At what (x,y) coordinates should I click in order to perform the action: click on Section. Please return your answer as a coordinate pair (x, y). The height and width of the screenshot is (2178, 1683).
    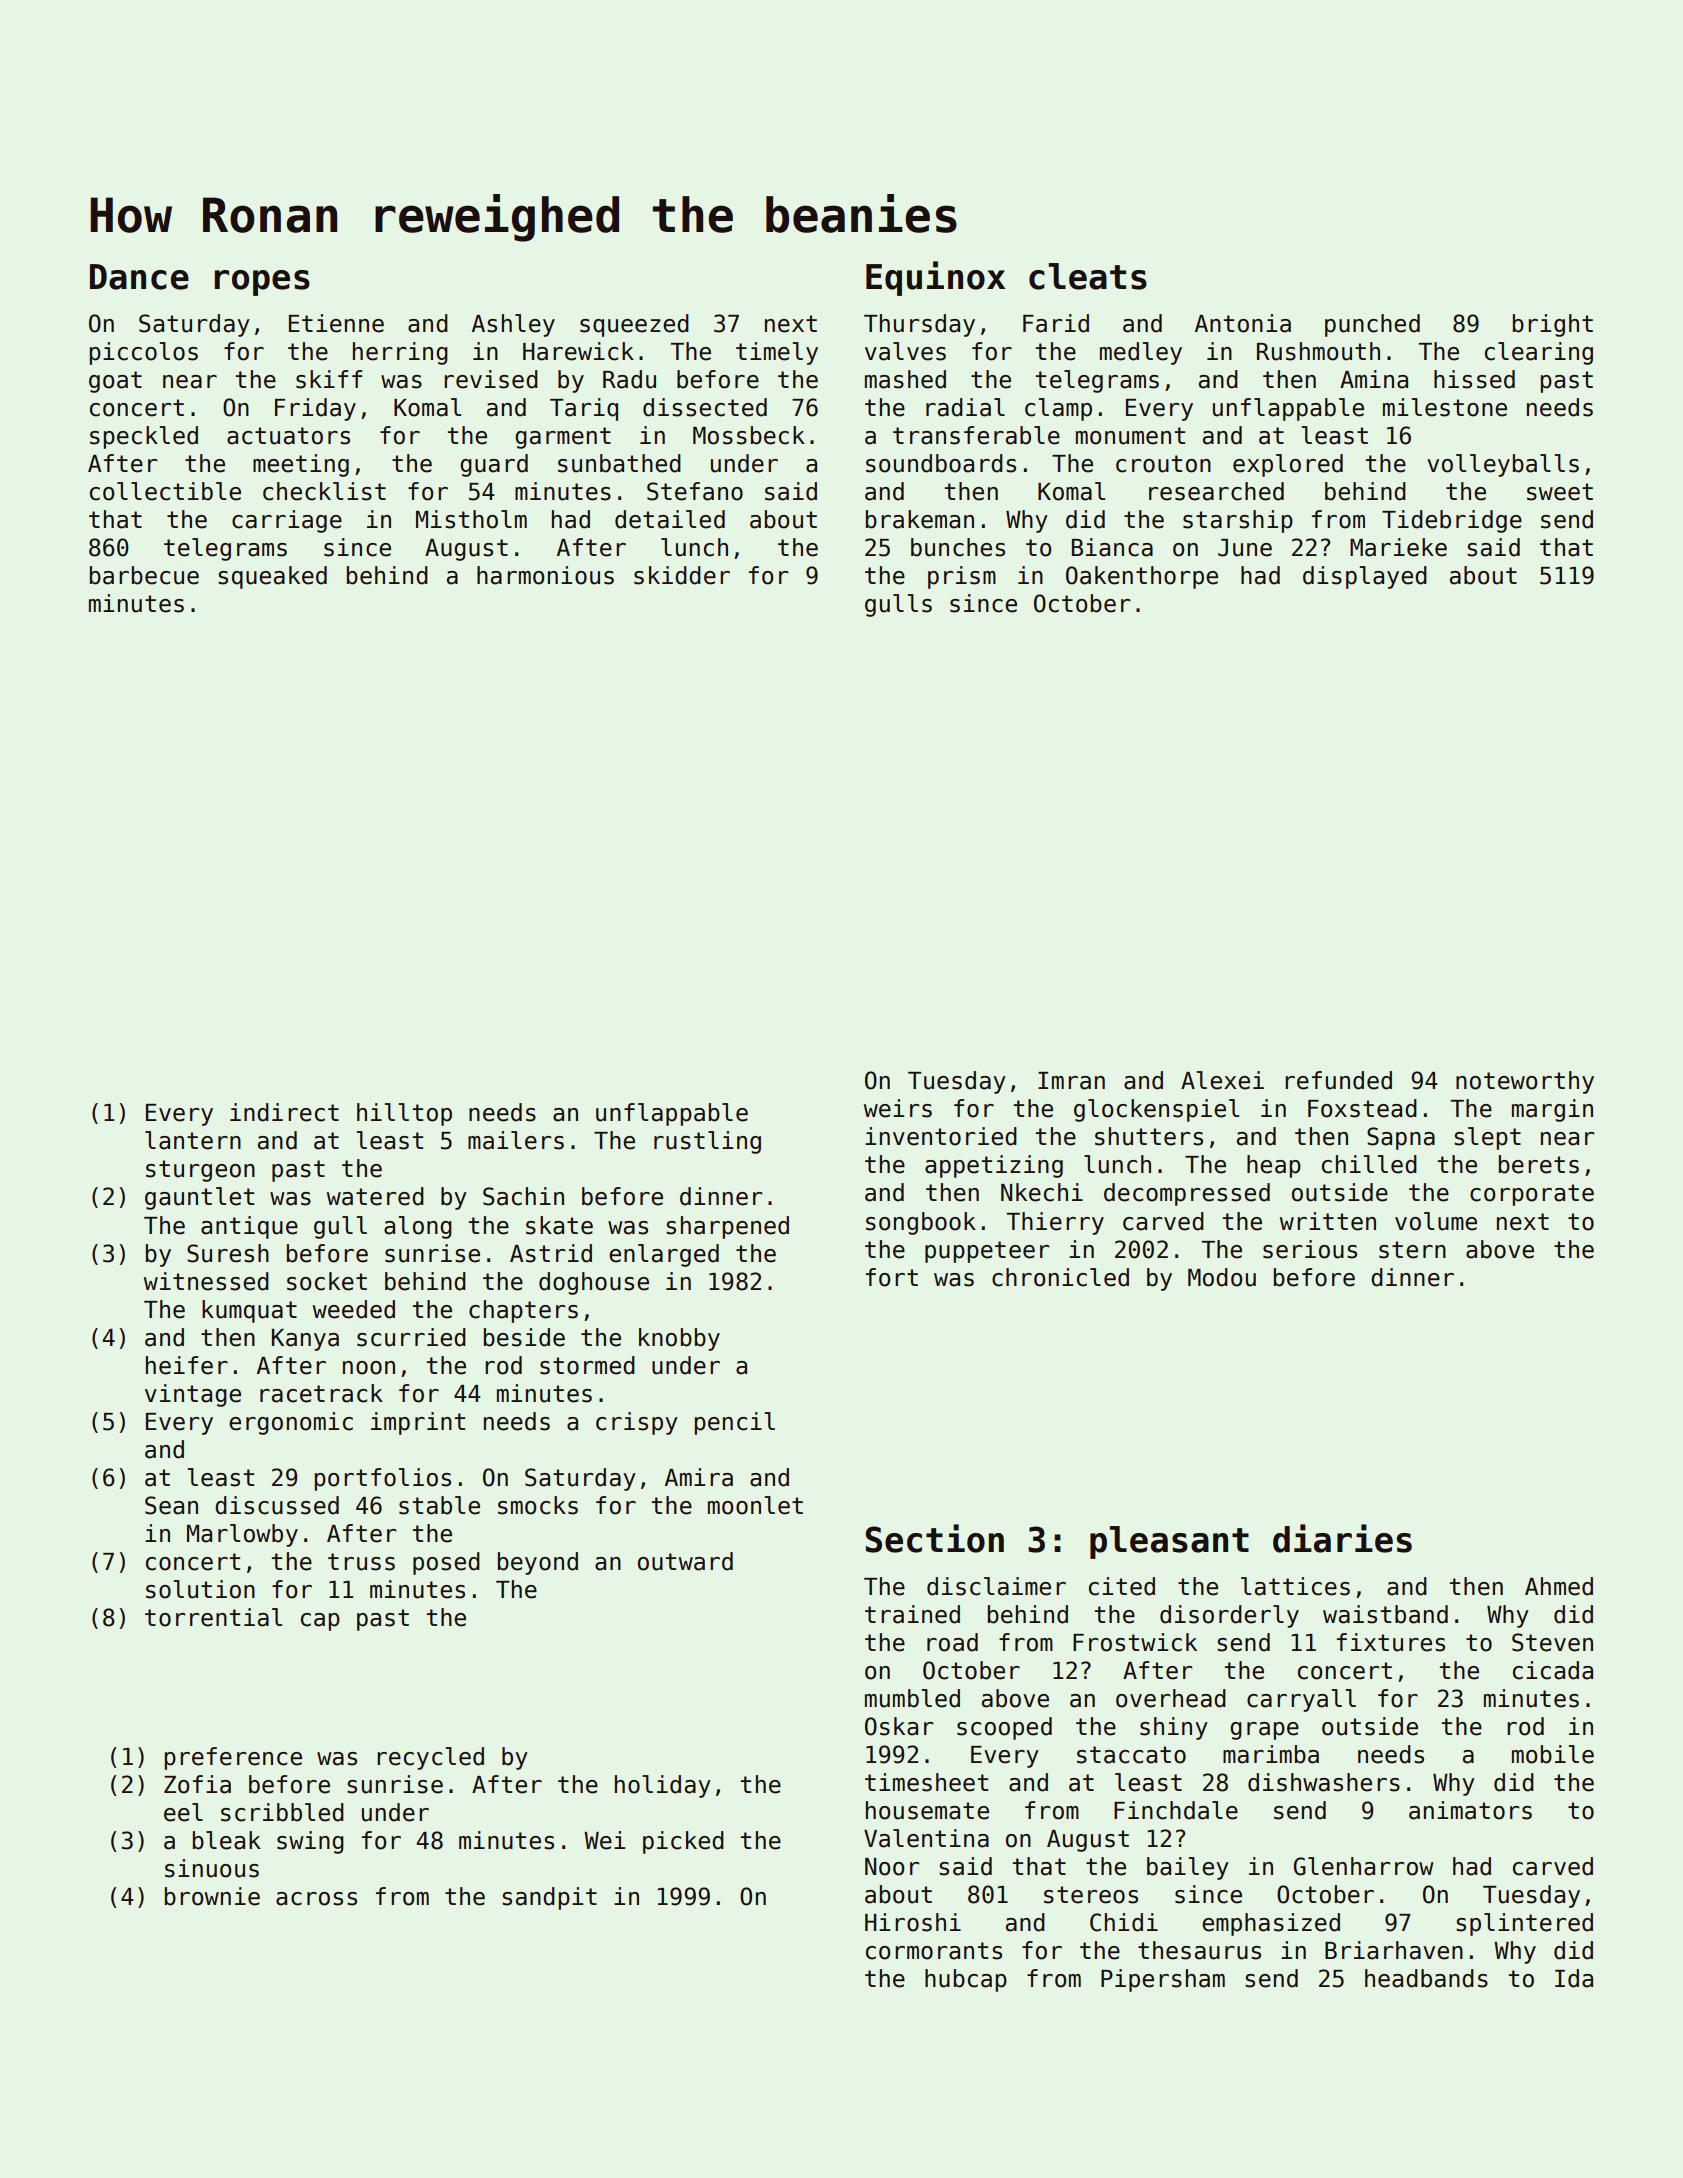
    Looking at the image, I should click on (934, 1538).
